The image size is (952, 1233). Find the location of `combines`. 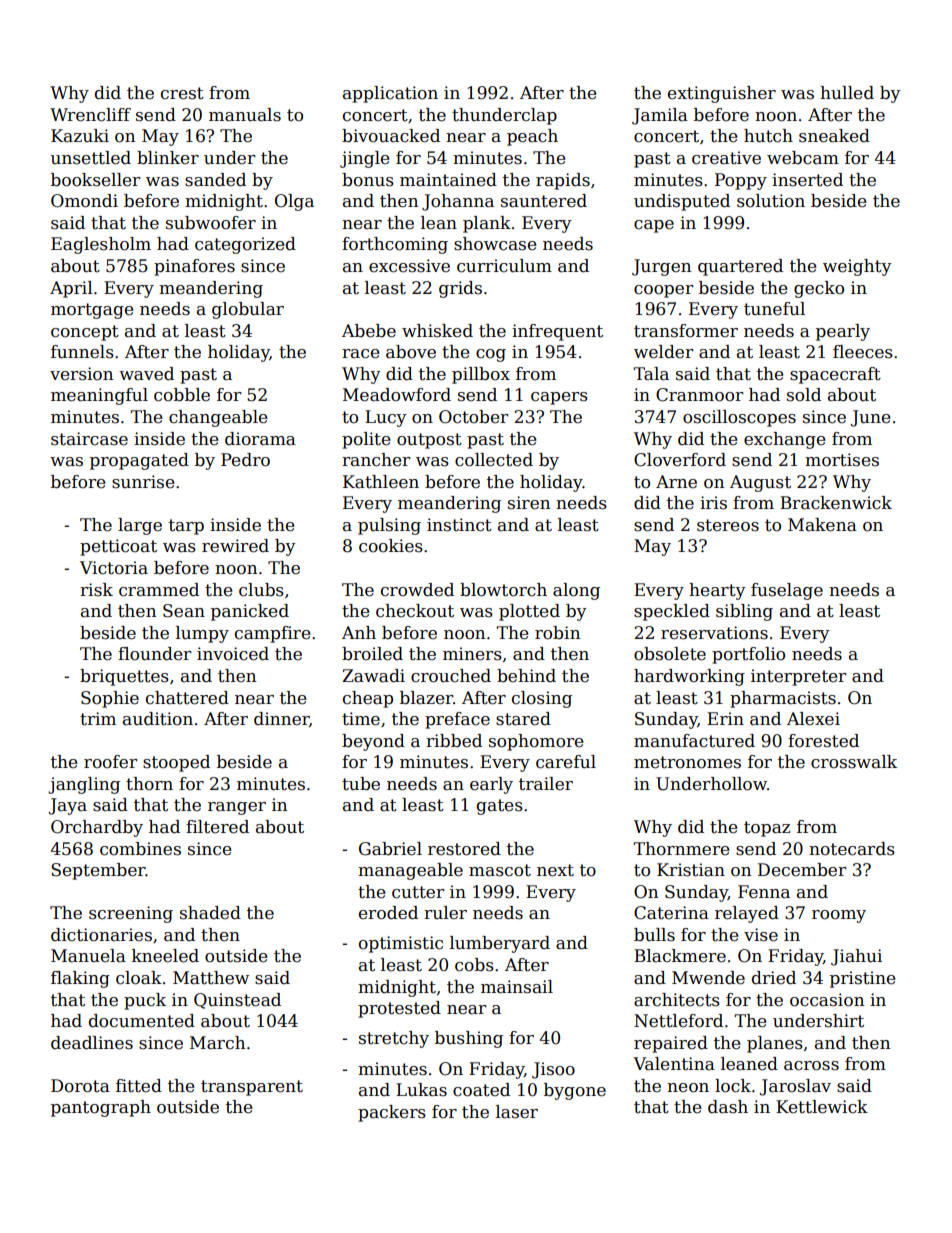

combines is located at coordinates (140, 849).
